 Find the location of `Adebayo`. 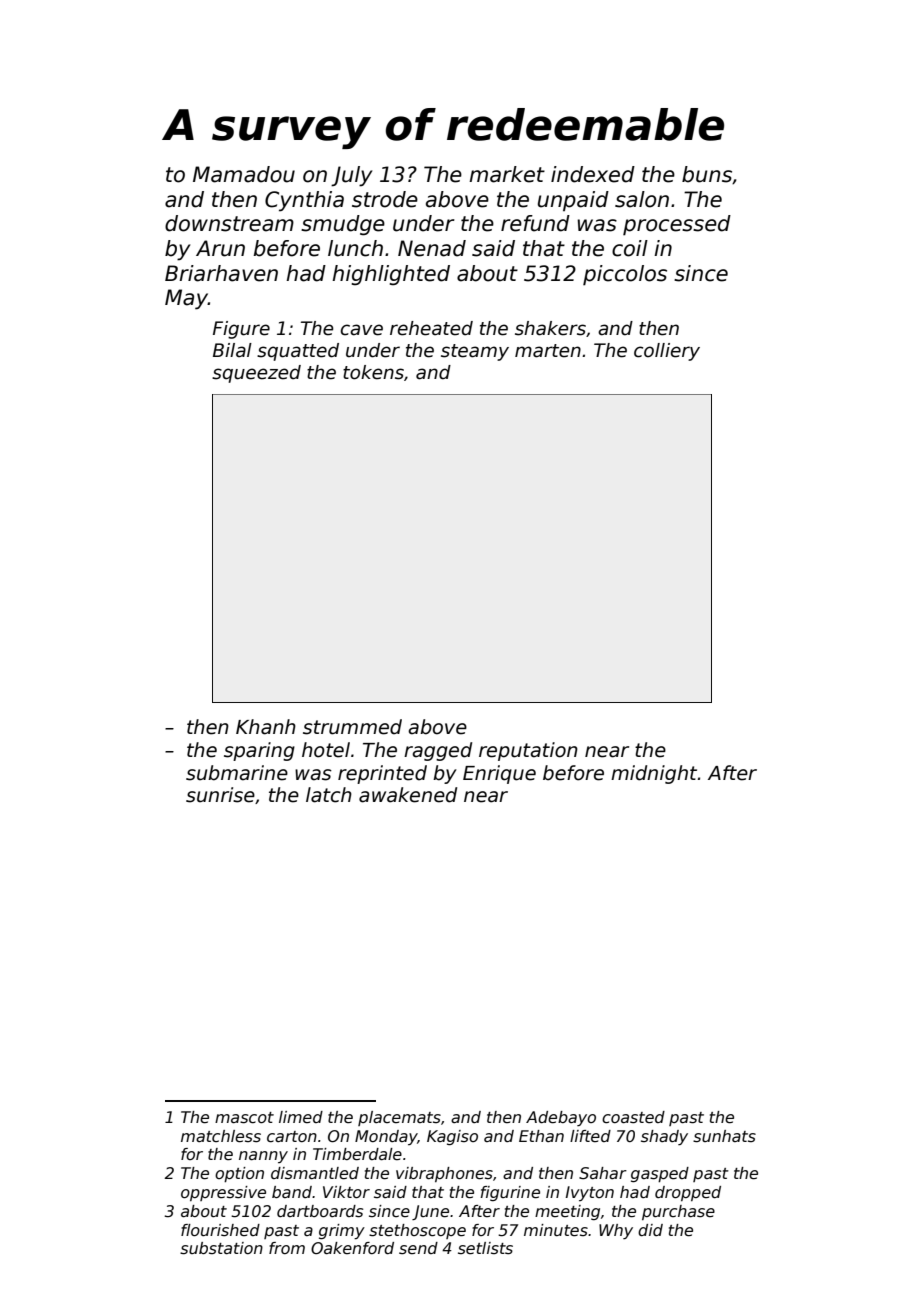

Adebayo is located at coordinates (561, 1118).
